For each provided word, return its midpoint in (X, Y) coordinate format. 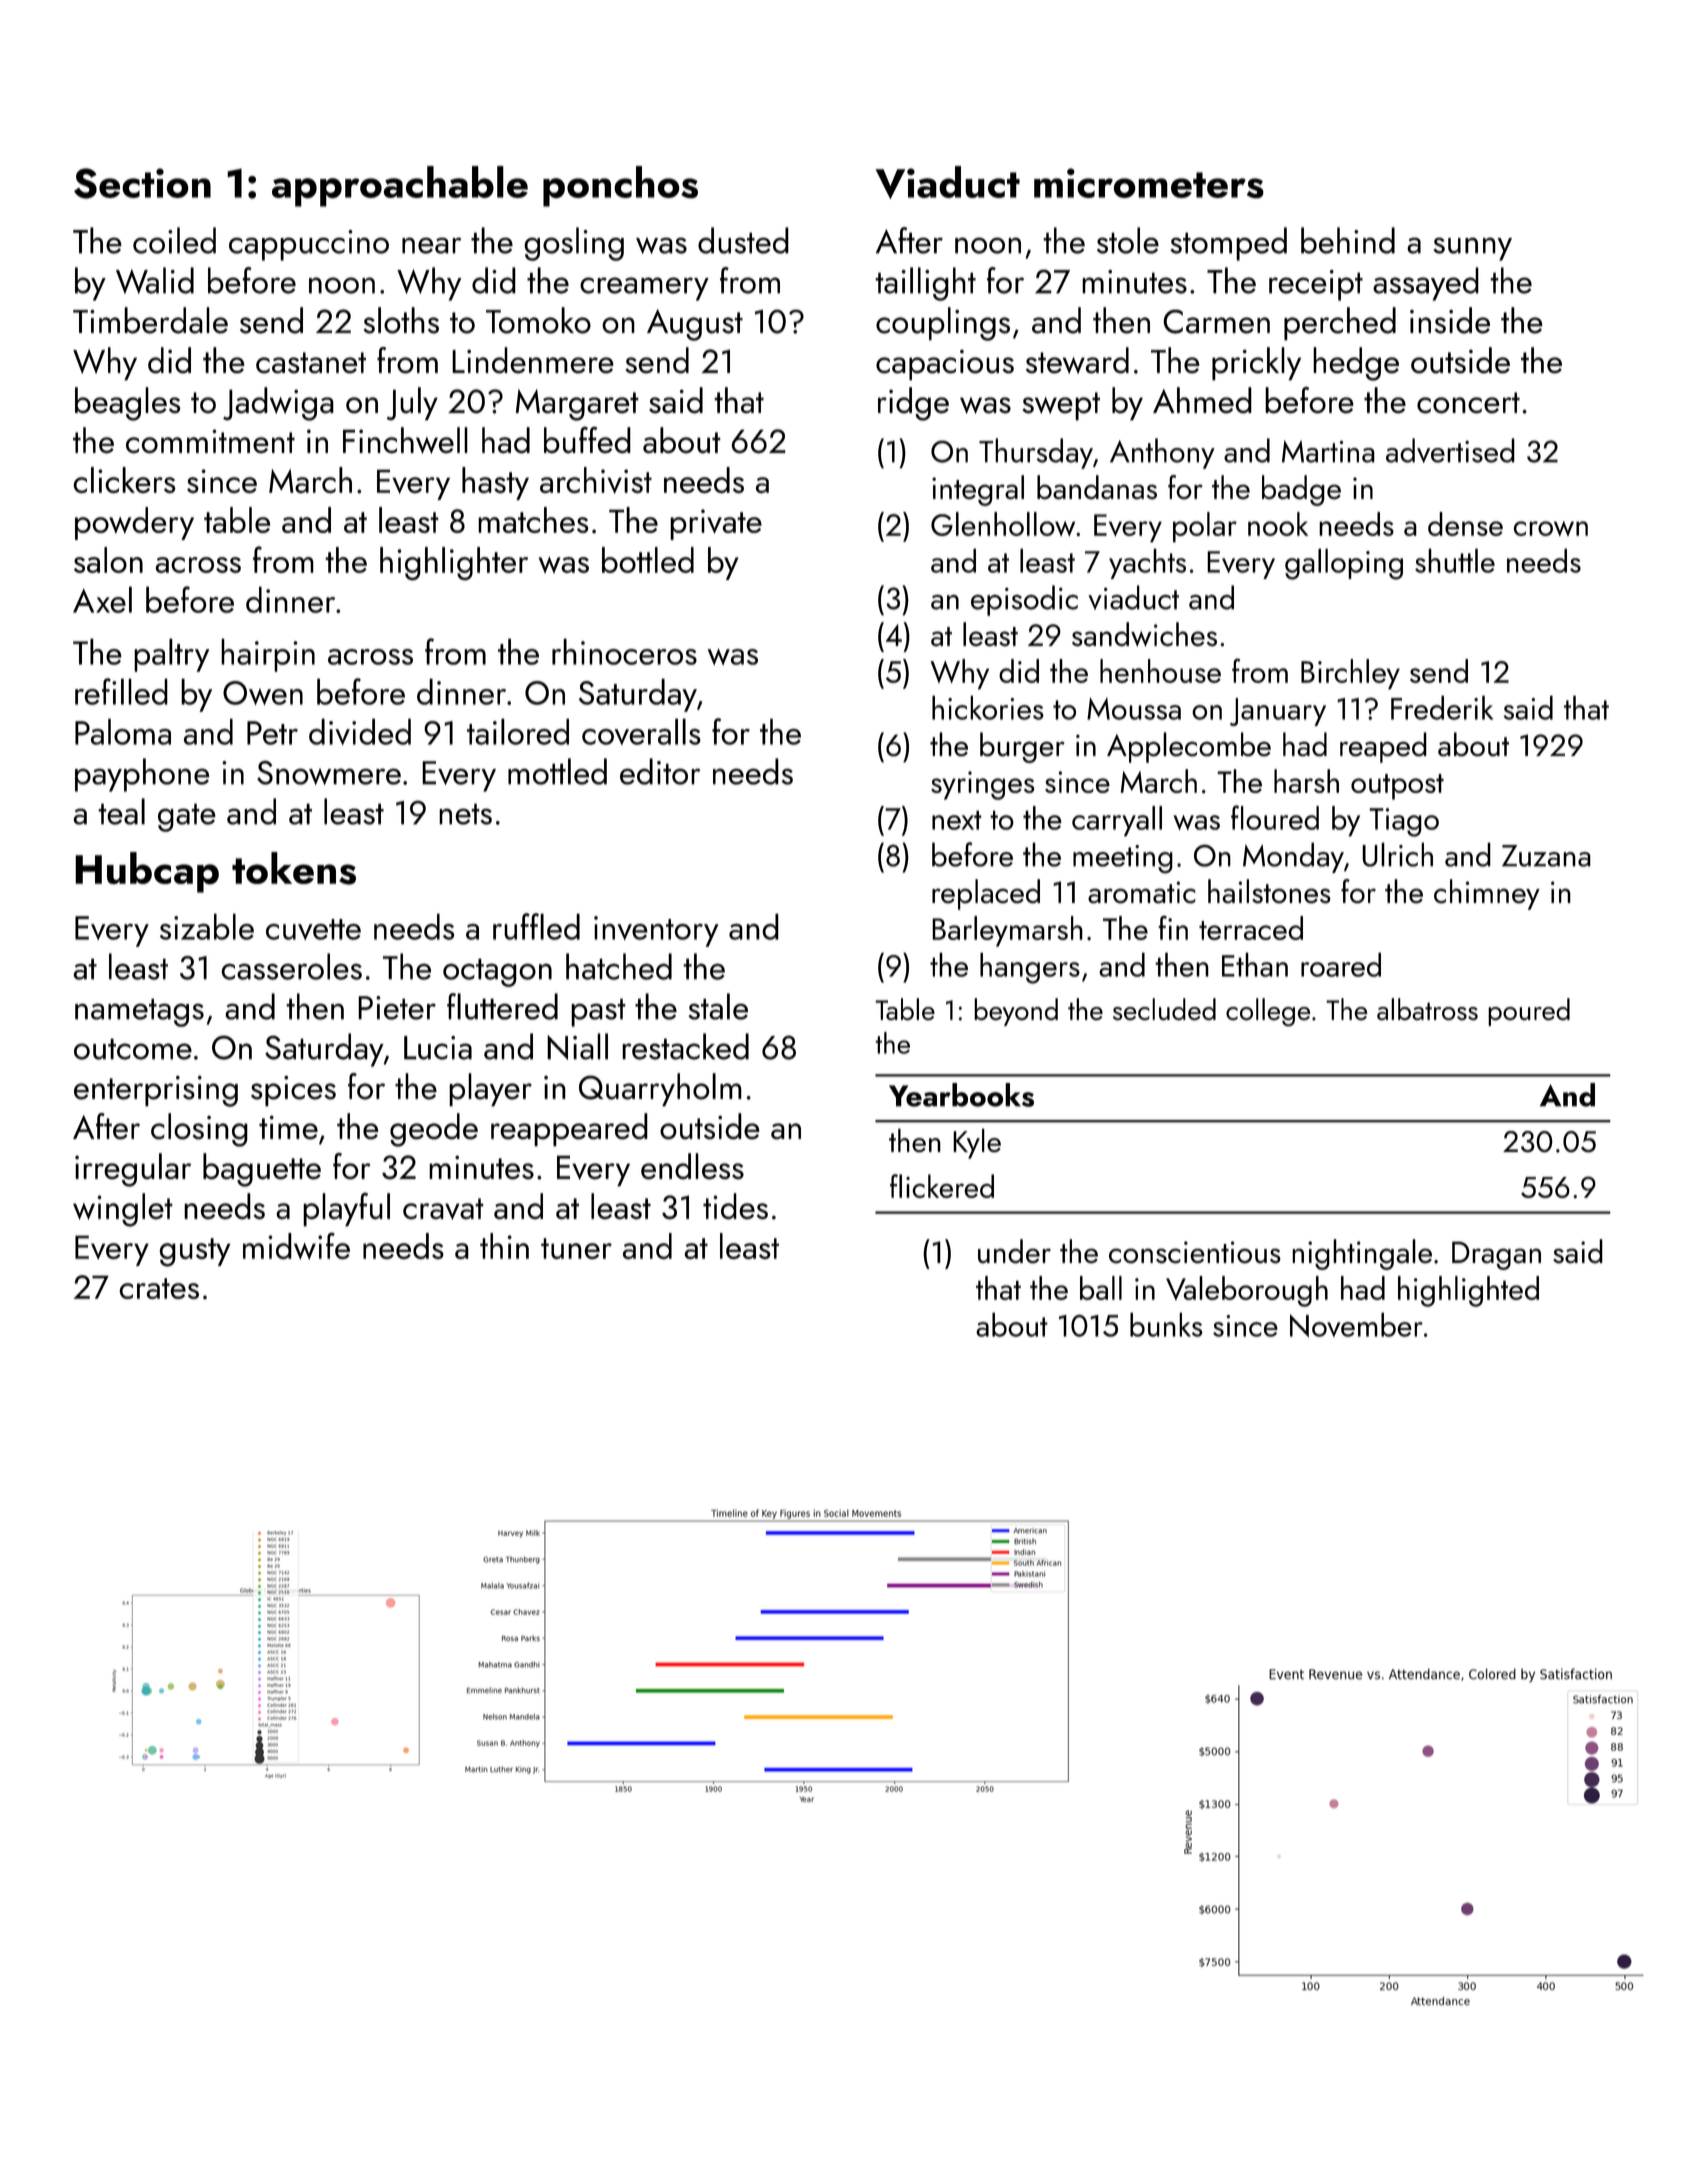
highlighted (1468, 1291)
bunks (1166, 1324)
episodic (1024, 600)
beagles (128, 404)
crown (1550, 528)
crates (159, 1288)
